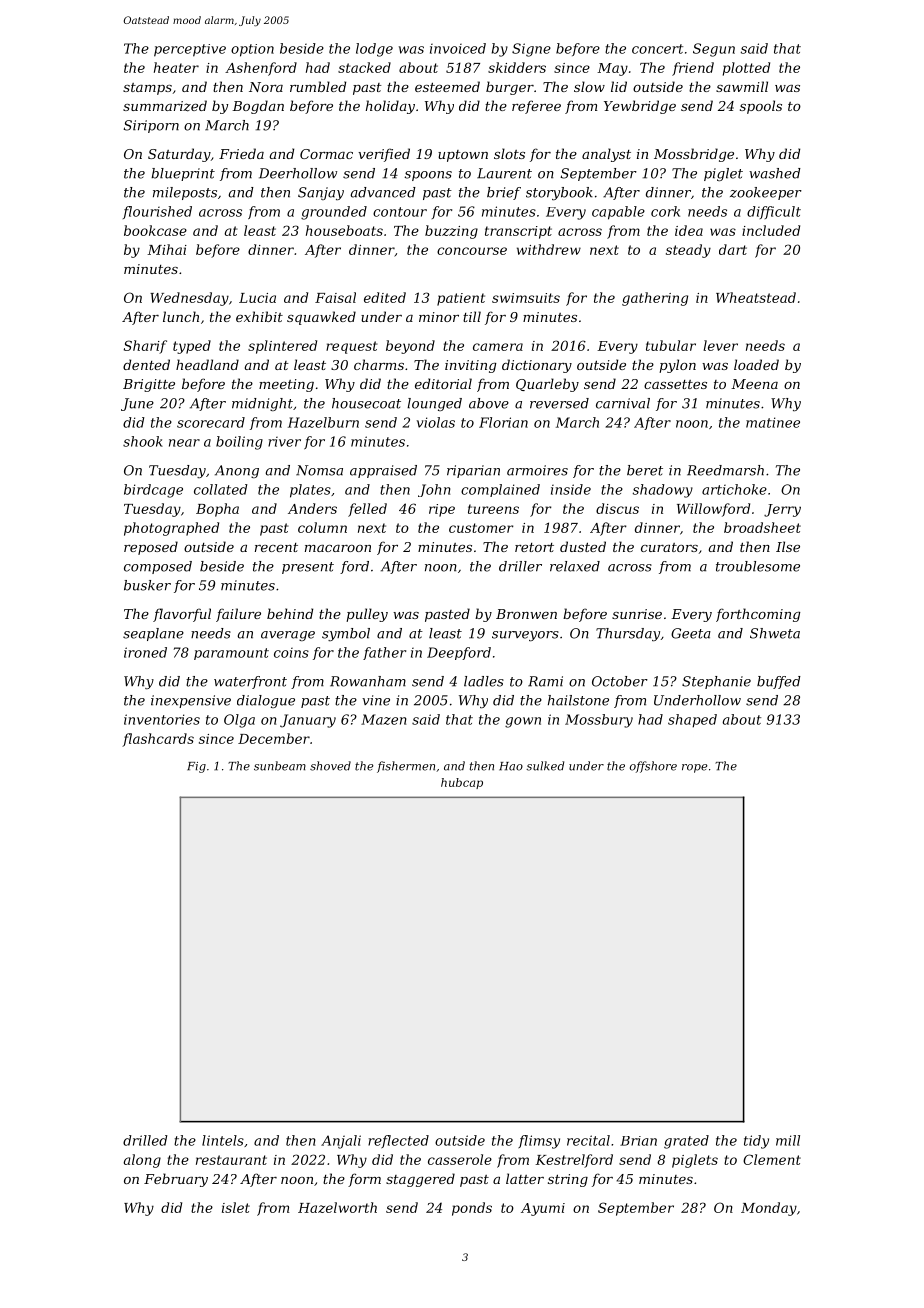  What do you see at coordinates (531, 50) in the page?
I see `Signe` at bounding box center [531, 50].
